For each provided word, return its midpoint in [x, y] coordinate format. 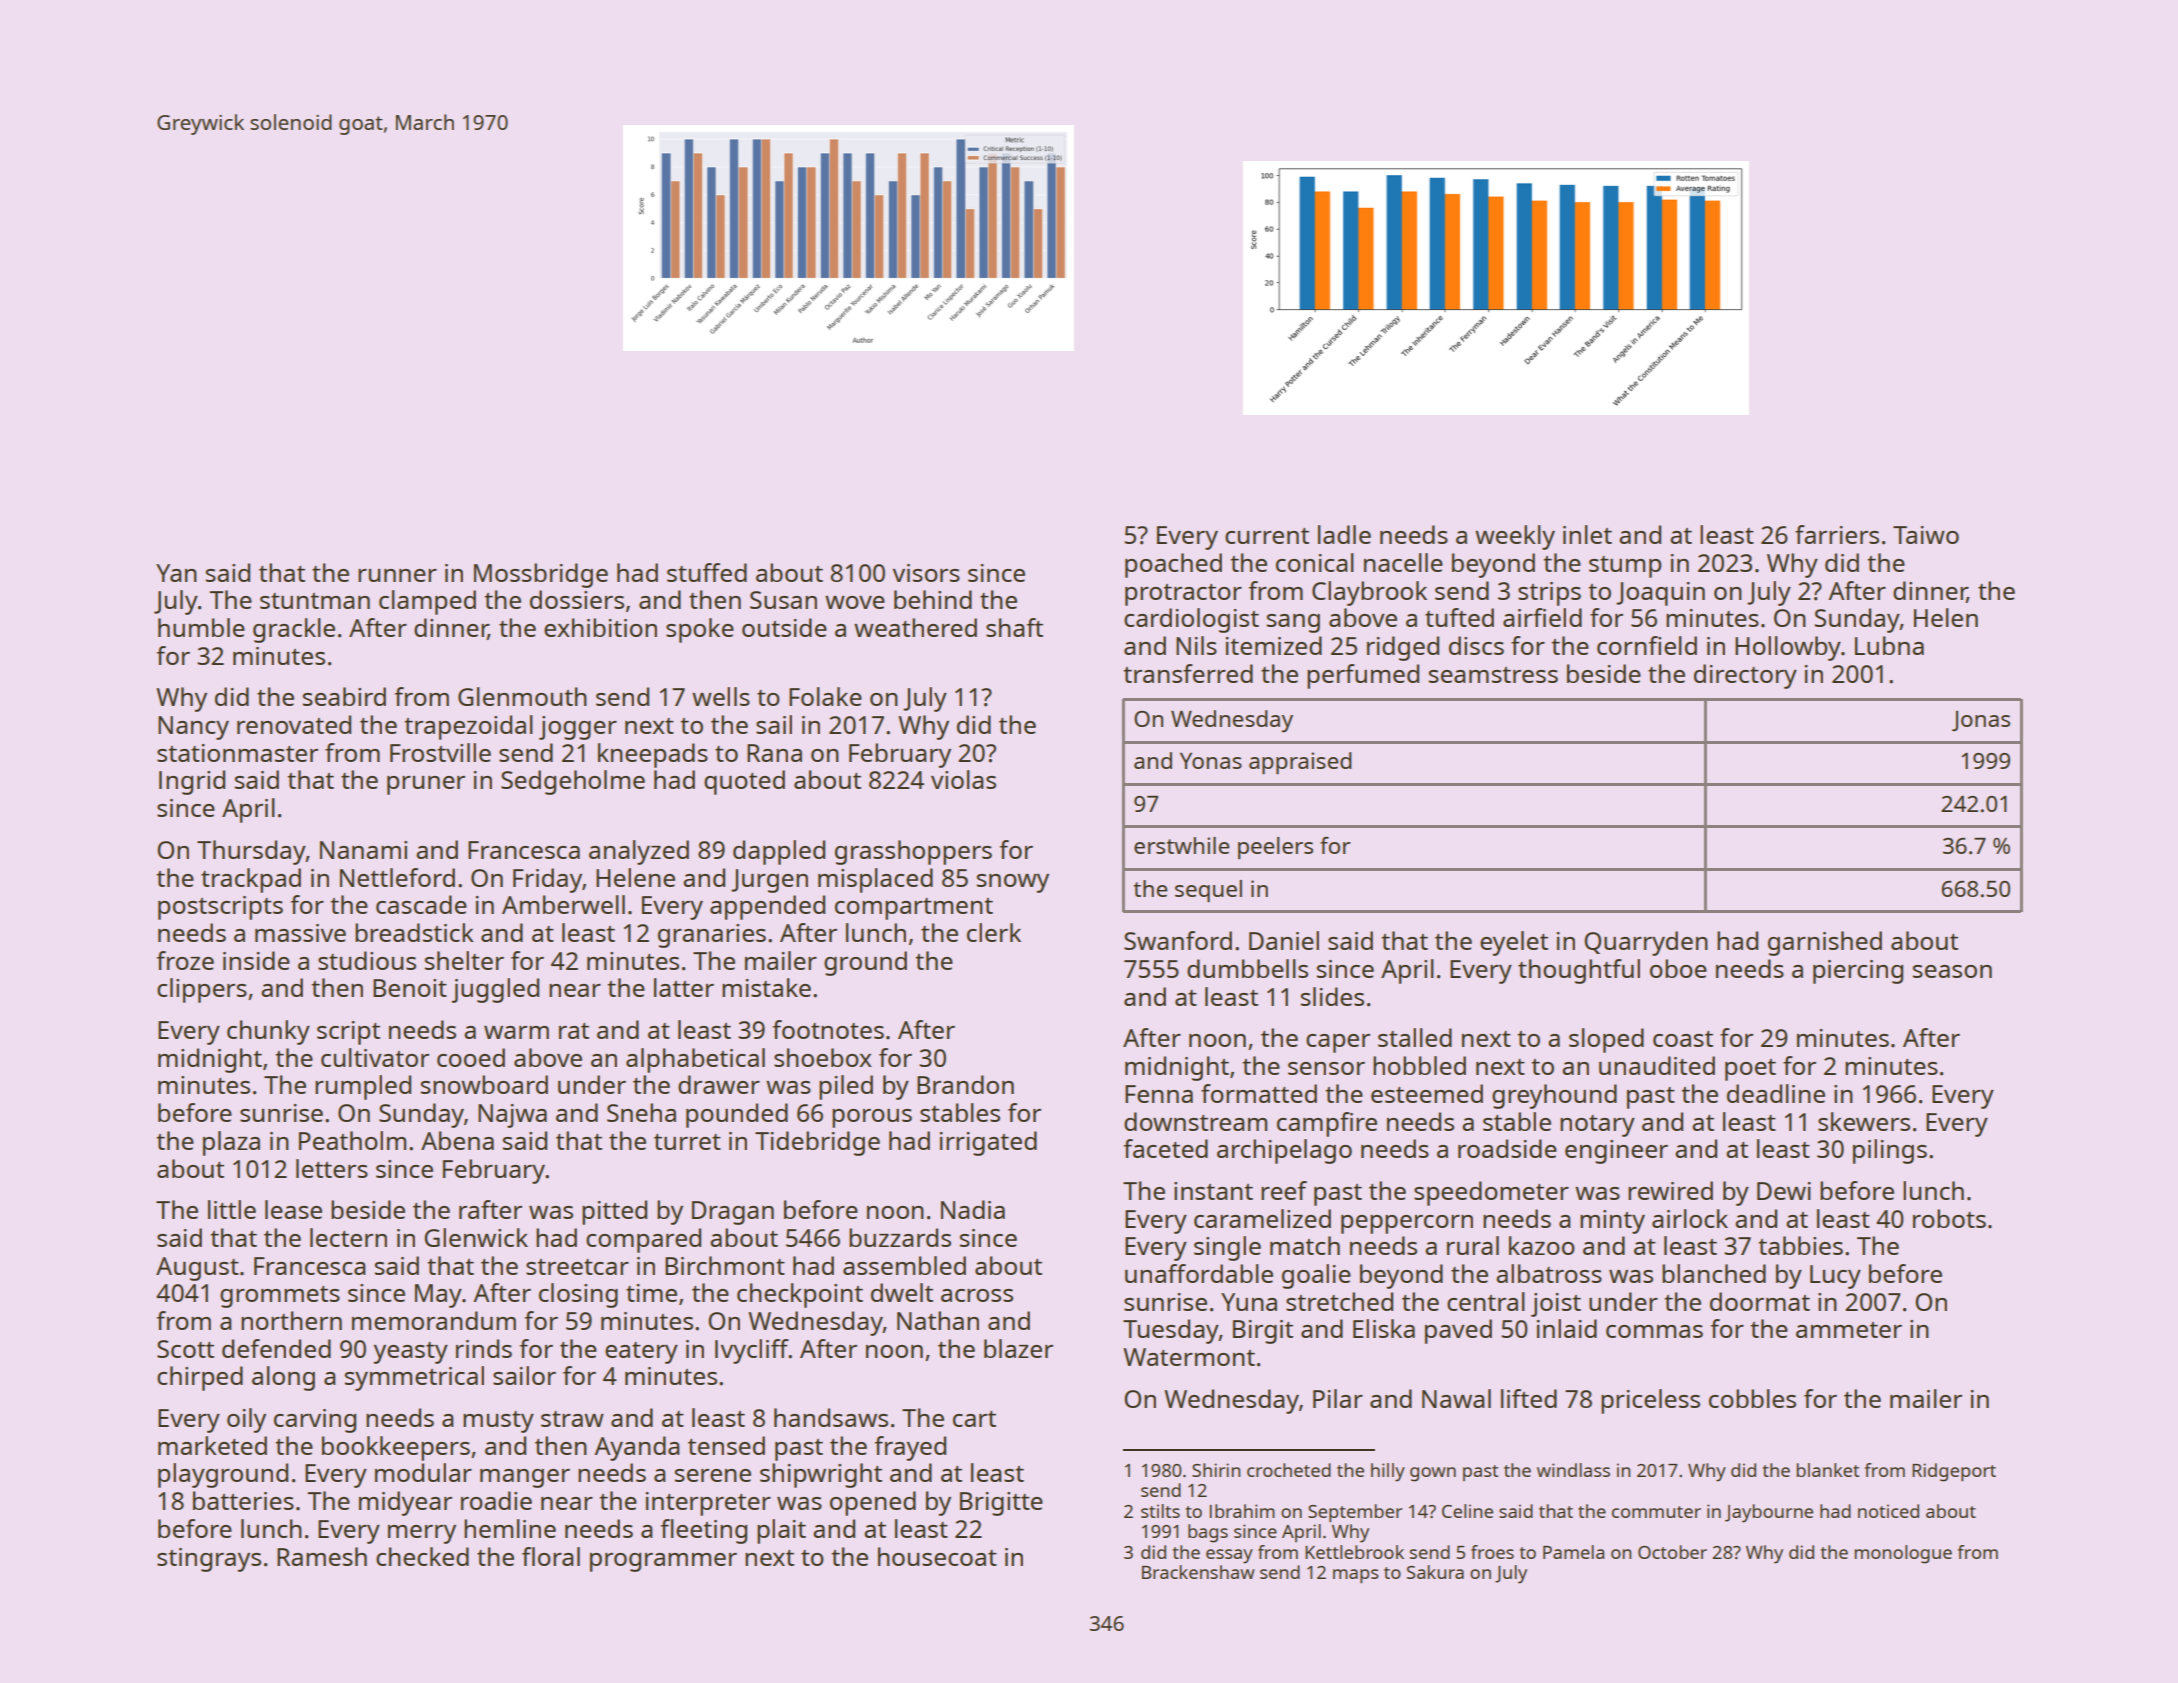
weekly [1515, 537]
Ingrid [192, 782]
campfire [1327, 1124]
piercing [1858, 972]
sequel [1208, 891]
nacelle [1403, 562]
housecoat [937, 1556]
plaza [231, 1143]
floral [551, 1556]
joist [1556, 1305]
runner [397, 575]
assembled [904, 1265]
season [1952, 971]
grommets [280, 1297]
